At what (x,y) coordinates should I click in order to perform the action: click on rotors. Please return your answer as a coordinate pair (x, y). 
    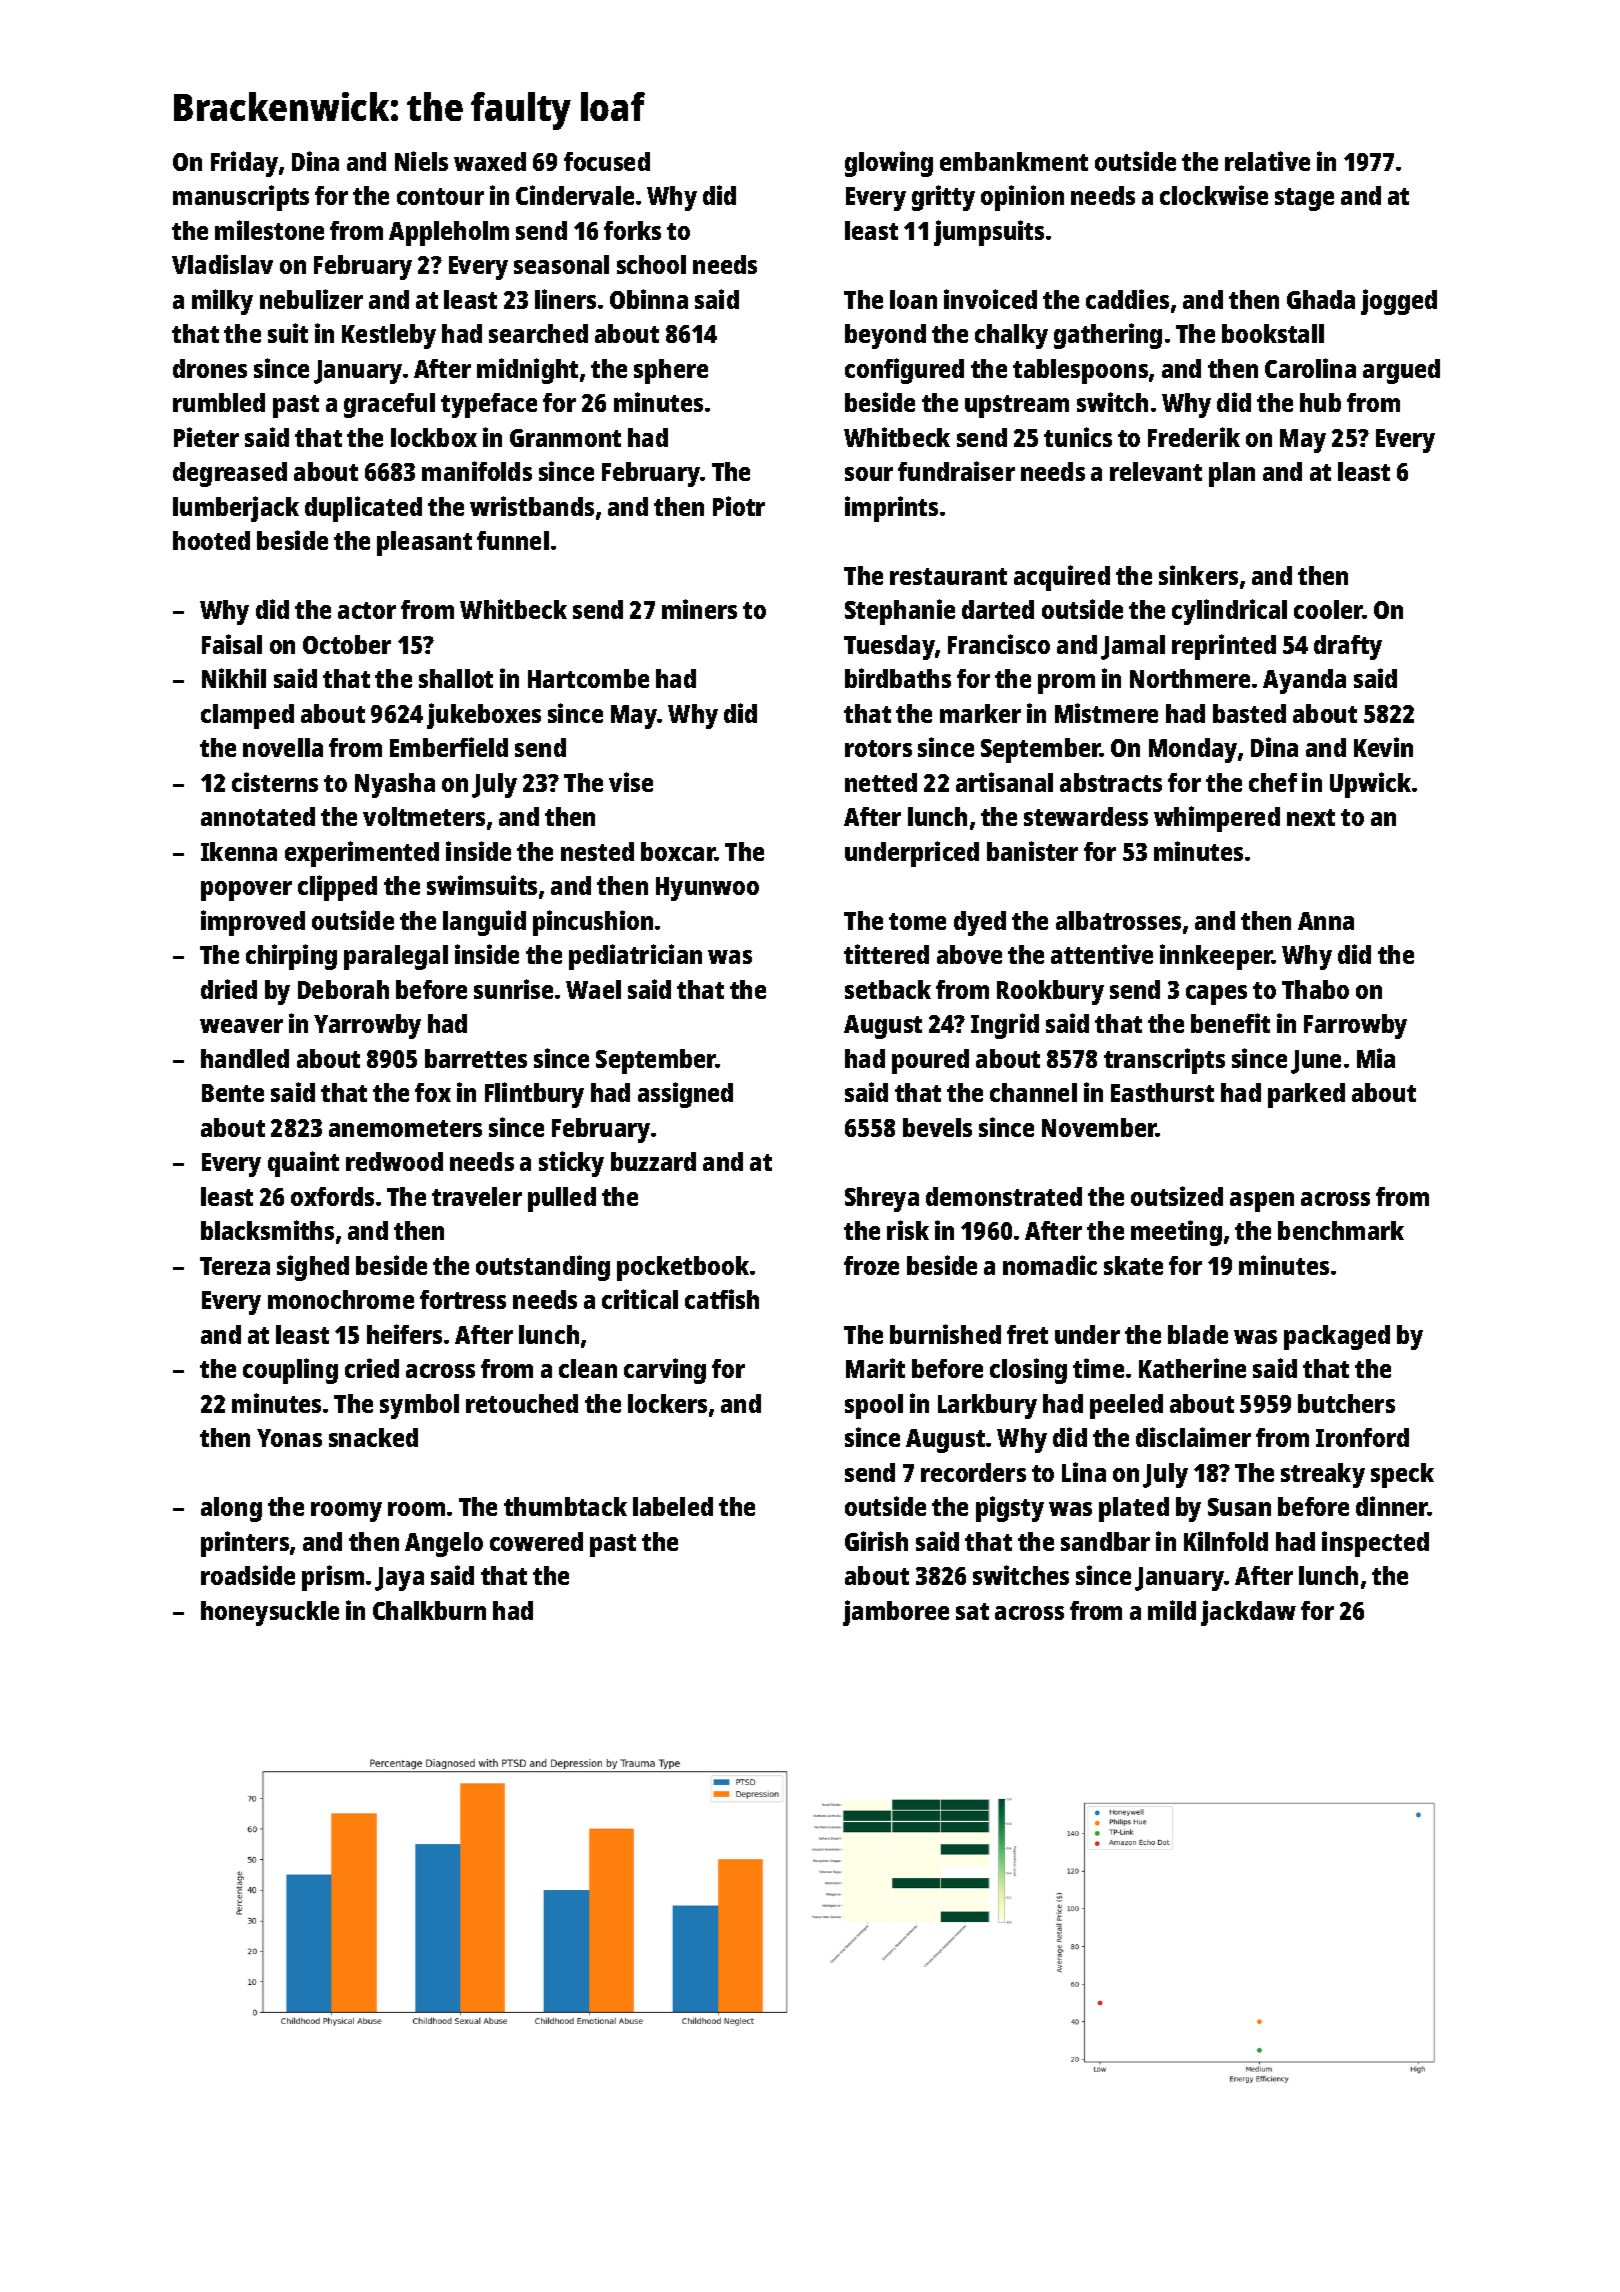
    Looking at the image, I should click on (878, 748).
